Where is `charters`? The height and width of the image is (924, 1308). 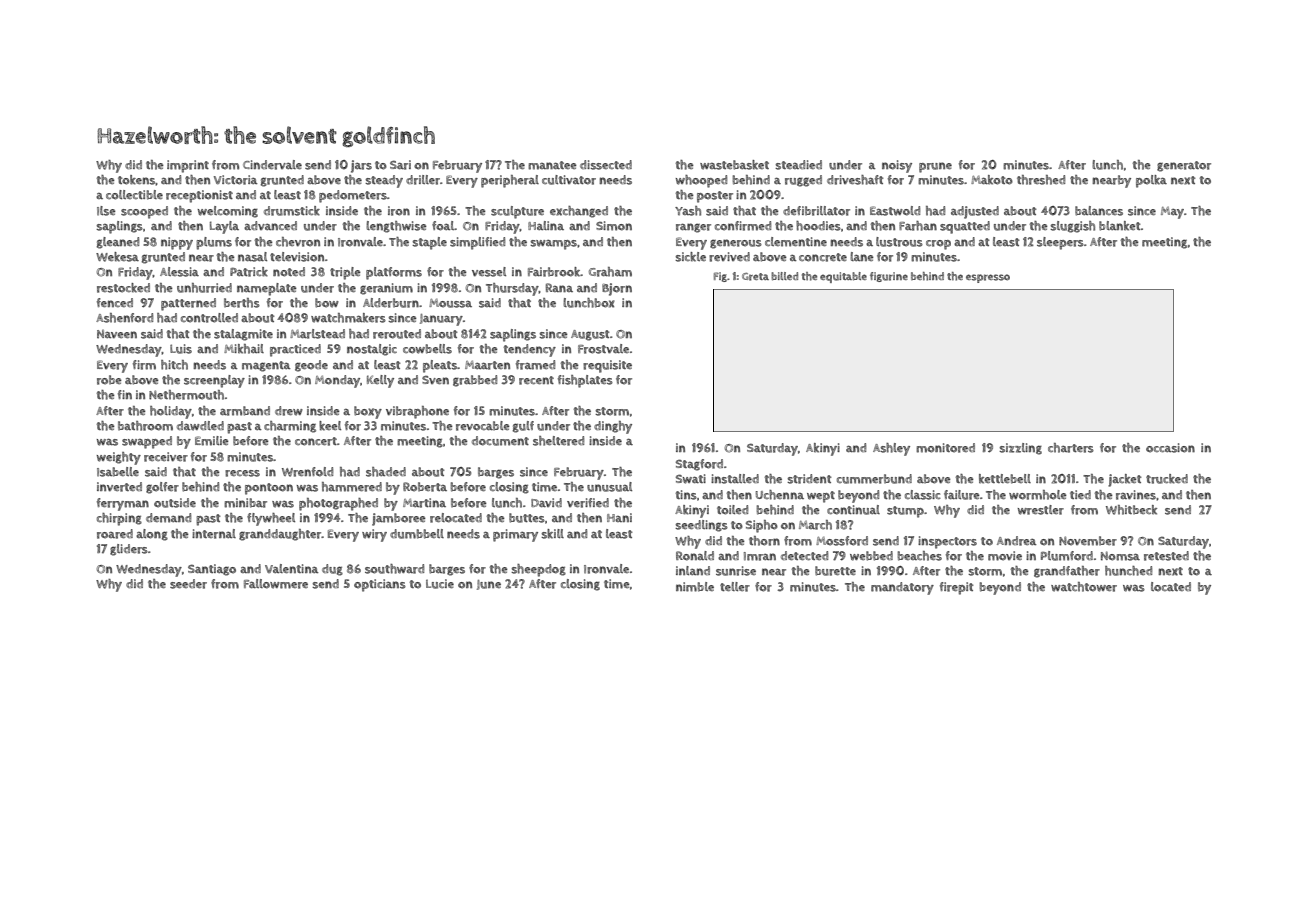 charters is located at coordinates (1071, 448).
